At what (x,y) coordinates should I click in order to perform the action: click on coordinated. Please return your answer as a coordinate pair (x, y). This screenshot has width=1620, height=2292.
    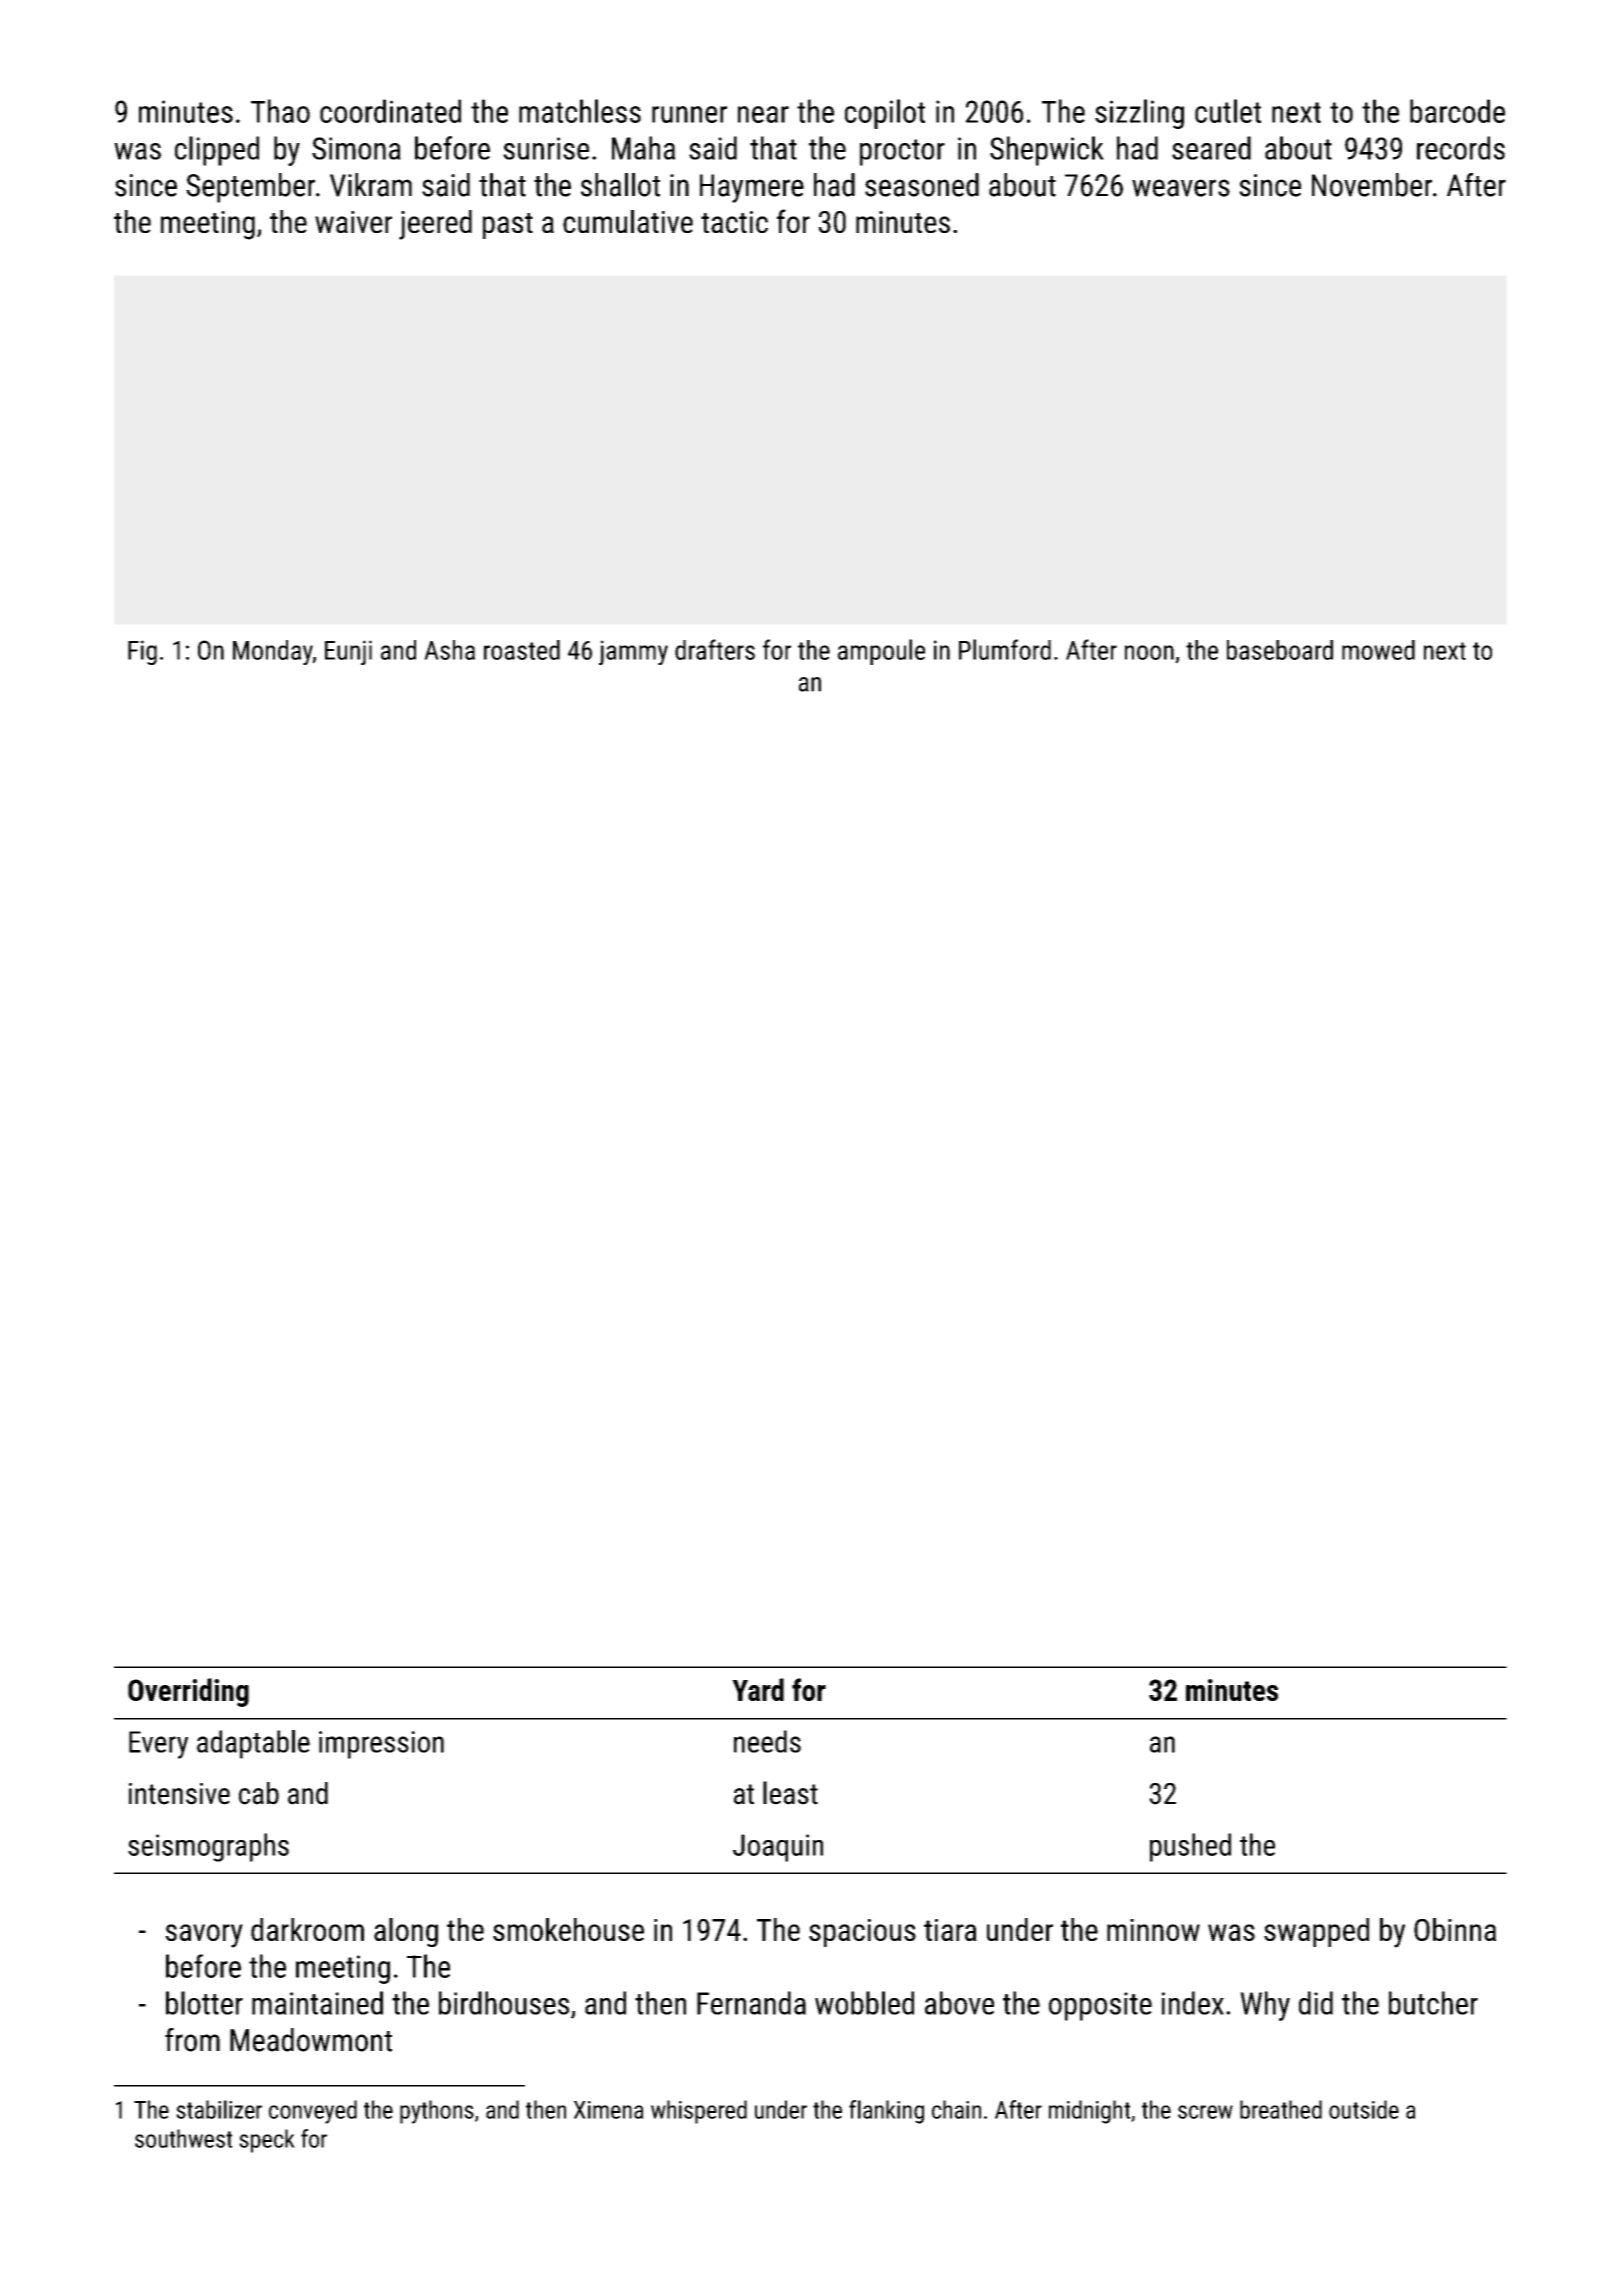
    Looking at the image, I should click on (390, 111).
